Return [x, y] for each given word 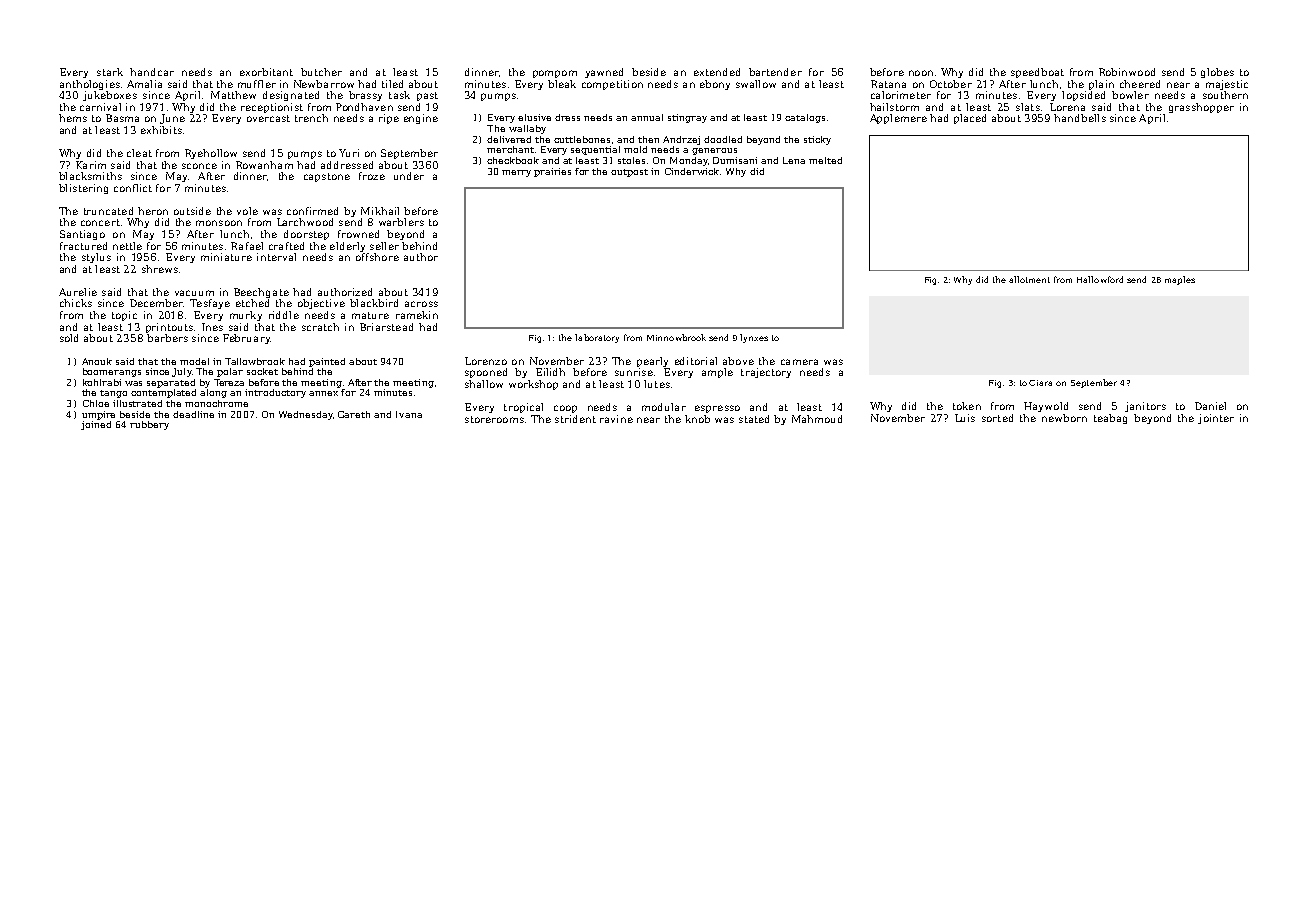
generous [714, 151]
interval [276, 257]
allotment [1029, 279]
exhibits [161, 130]
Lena [794, 160]
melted [825, 160]
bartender [775, 72]
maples [1180, 280]
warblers [401, 222]
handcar [152, 72]
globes [1217, 73]
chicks [76, 303]
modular [664, 407]
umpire [98, 415]
